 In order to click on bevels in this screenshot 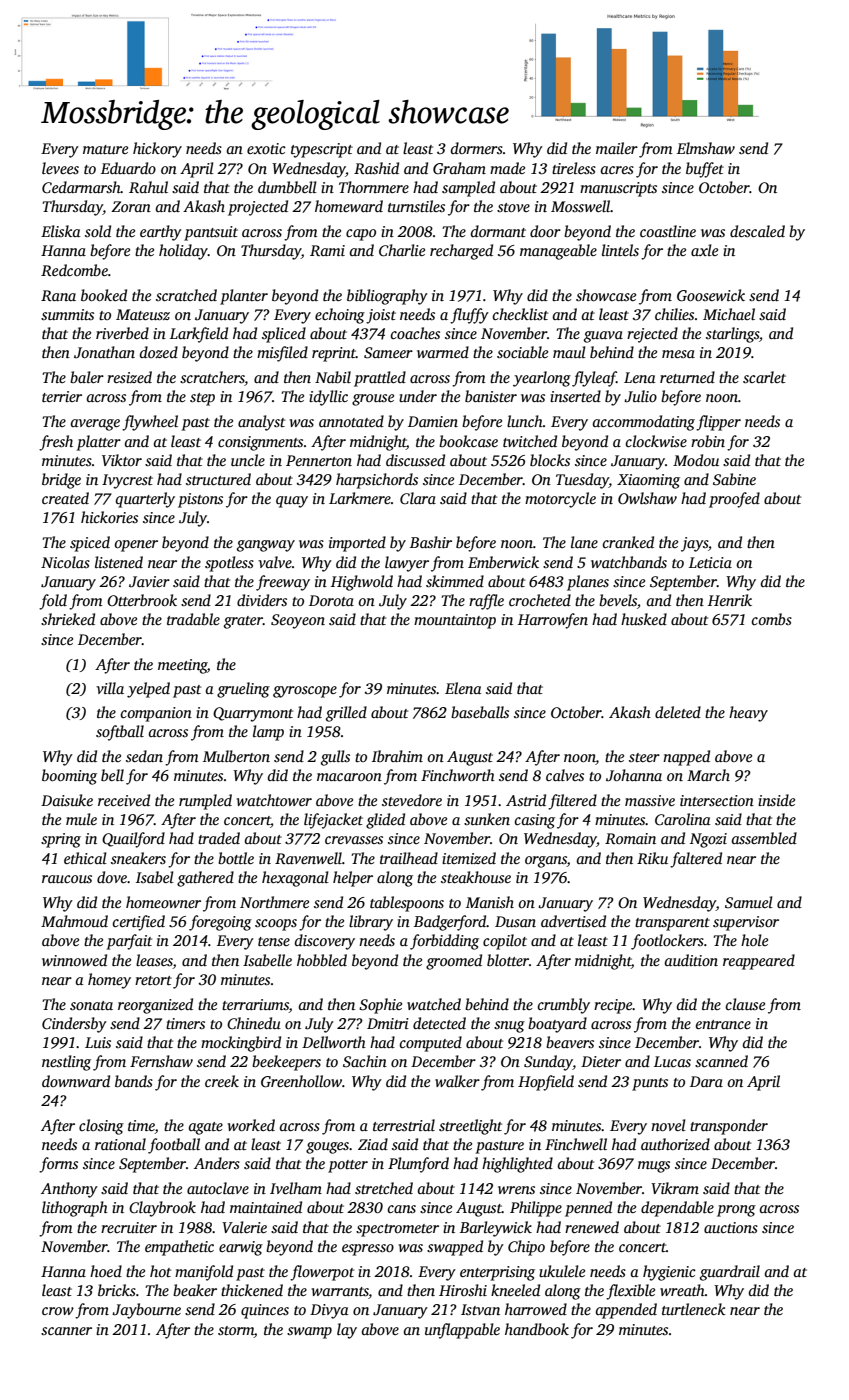, I will do `click(618, 600)`.
